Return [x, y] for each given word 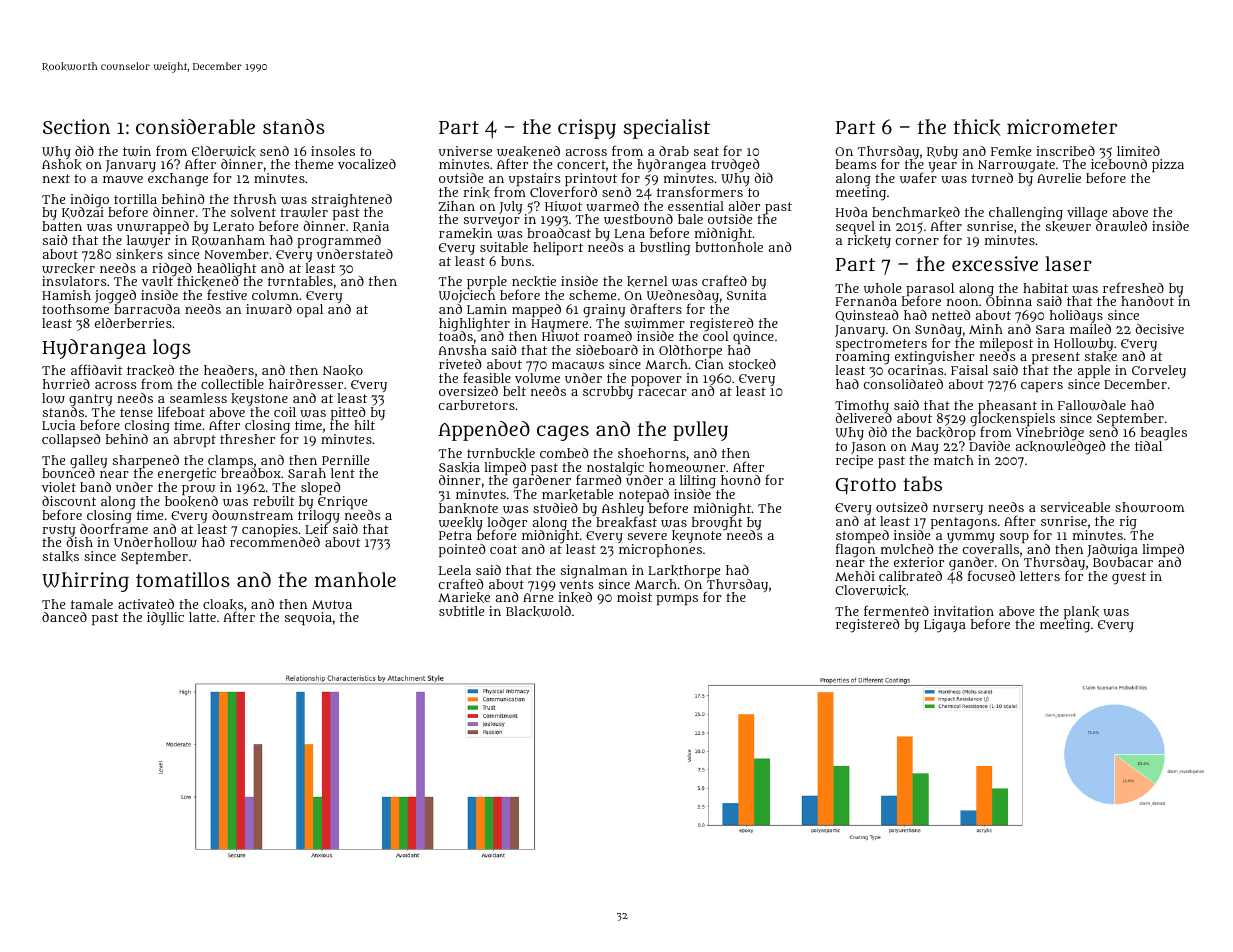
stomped [862, 537]
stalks [61, 556]
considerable [195, 126]
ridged [172, 270]
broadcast [559, 233]
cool [716, 336]
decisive [1159, 329]
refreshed [1133, 287]
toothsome [75, 309]
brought [717, 524]
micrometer [1062, 126]
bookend [191, 501]
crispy [587, 129]
